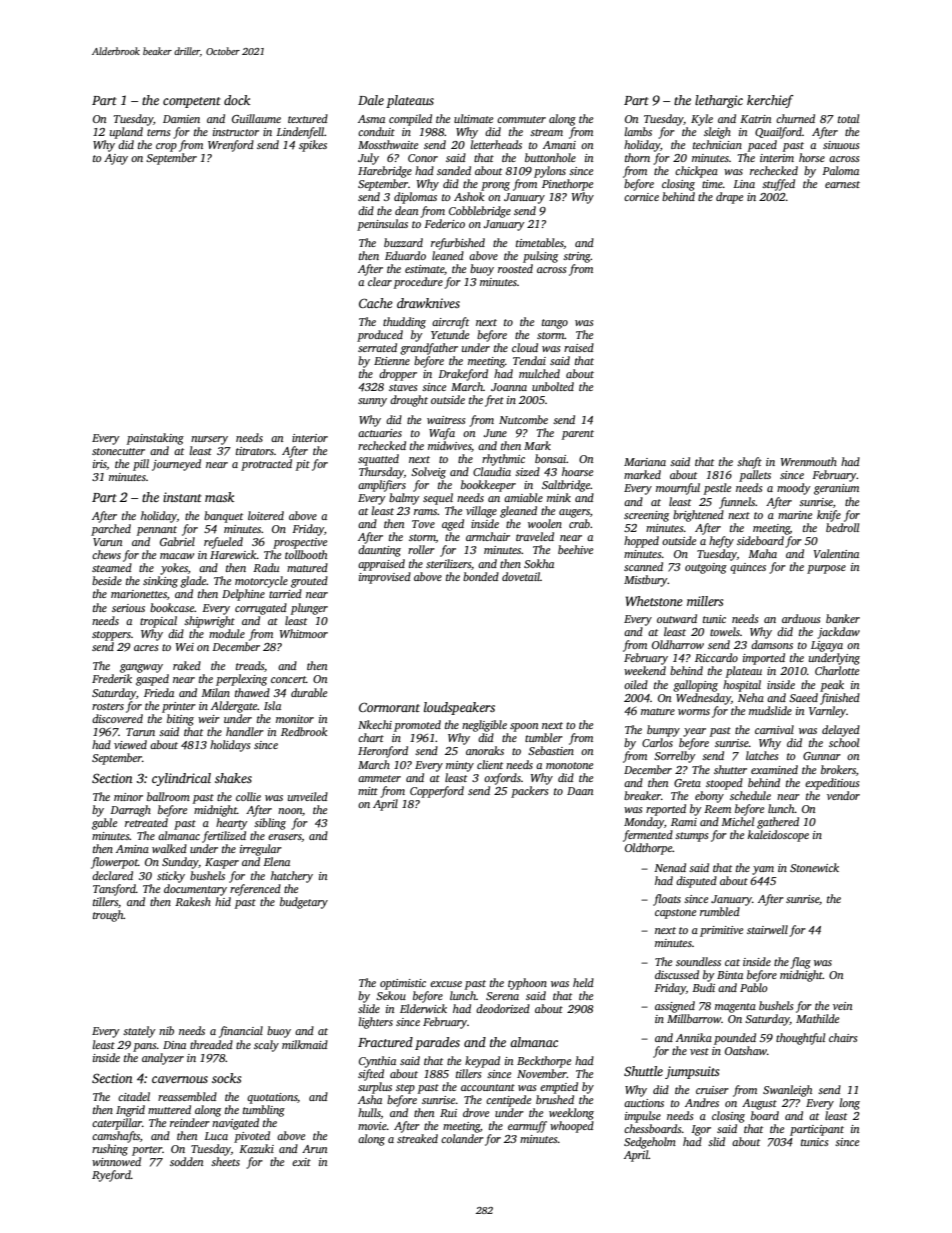 This document has width=952, height=1233. What do you see at coordinates (484, 726) in the document?
I see `negligible` at bounding box center [484, 726].
